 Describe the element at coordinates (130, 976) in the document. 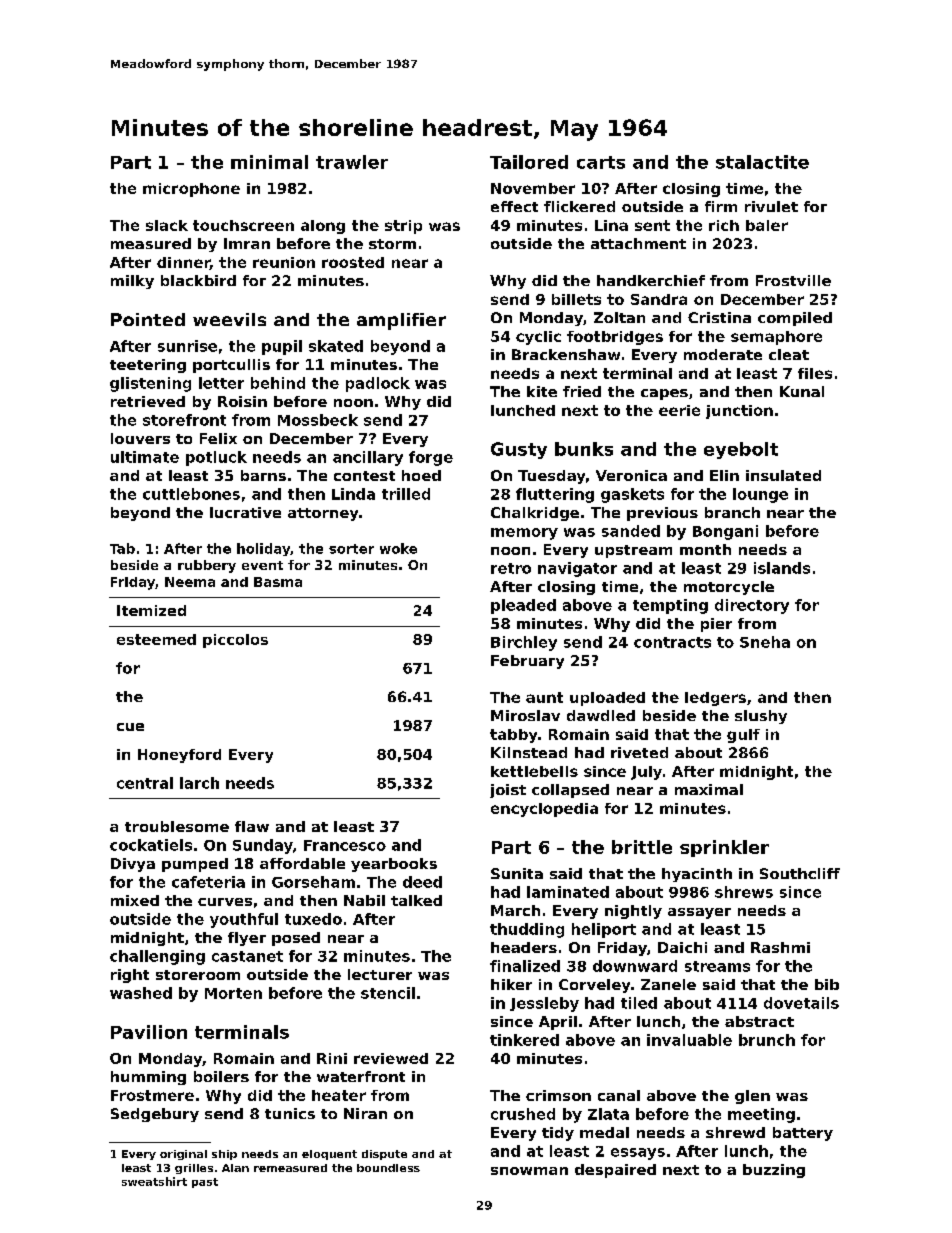

I see `right` at that location.
